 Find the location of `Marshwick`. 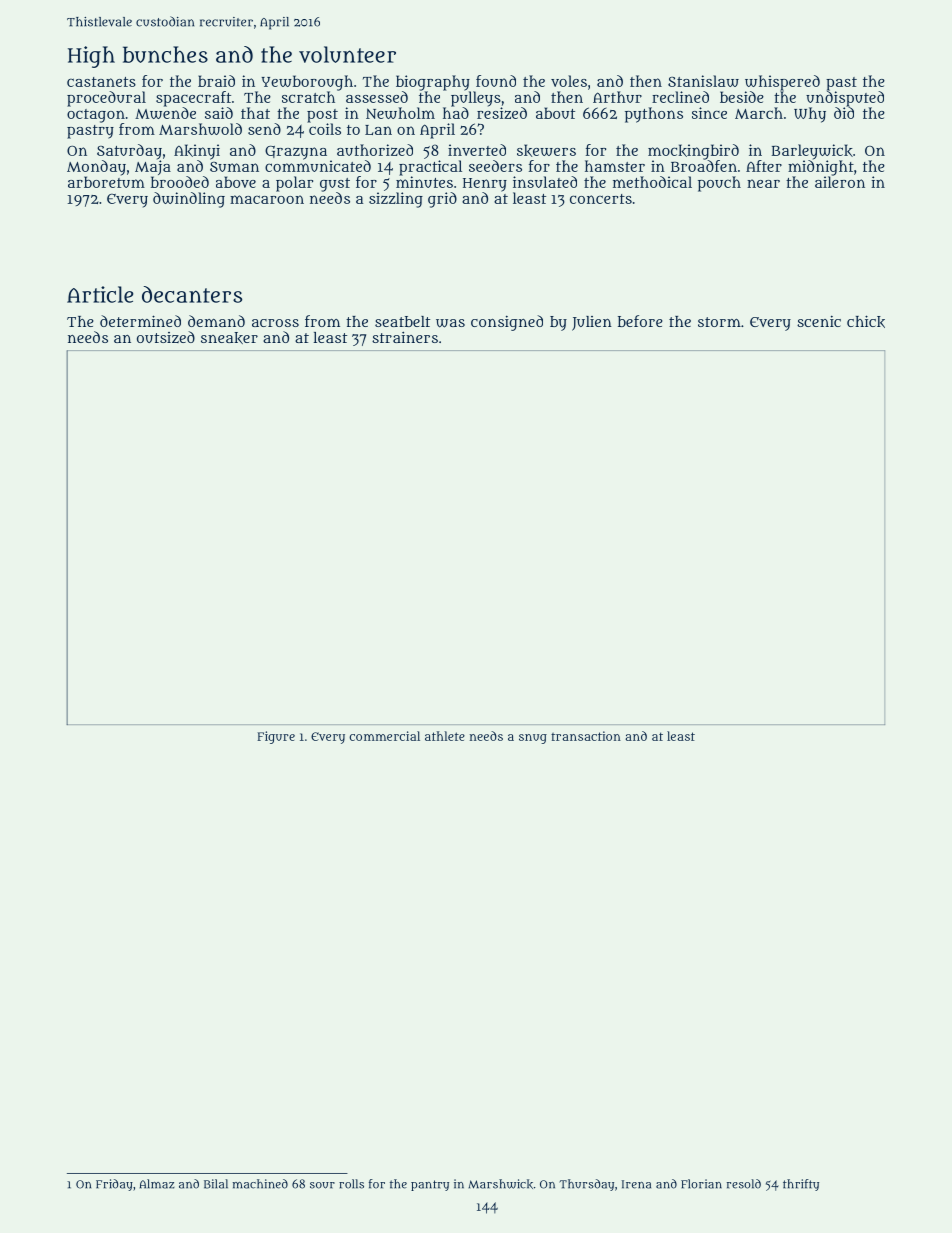

Marshwick is located at coordinates (500, 1184).
